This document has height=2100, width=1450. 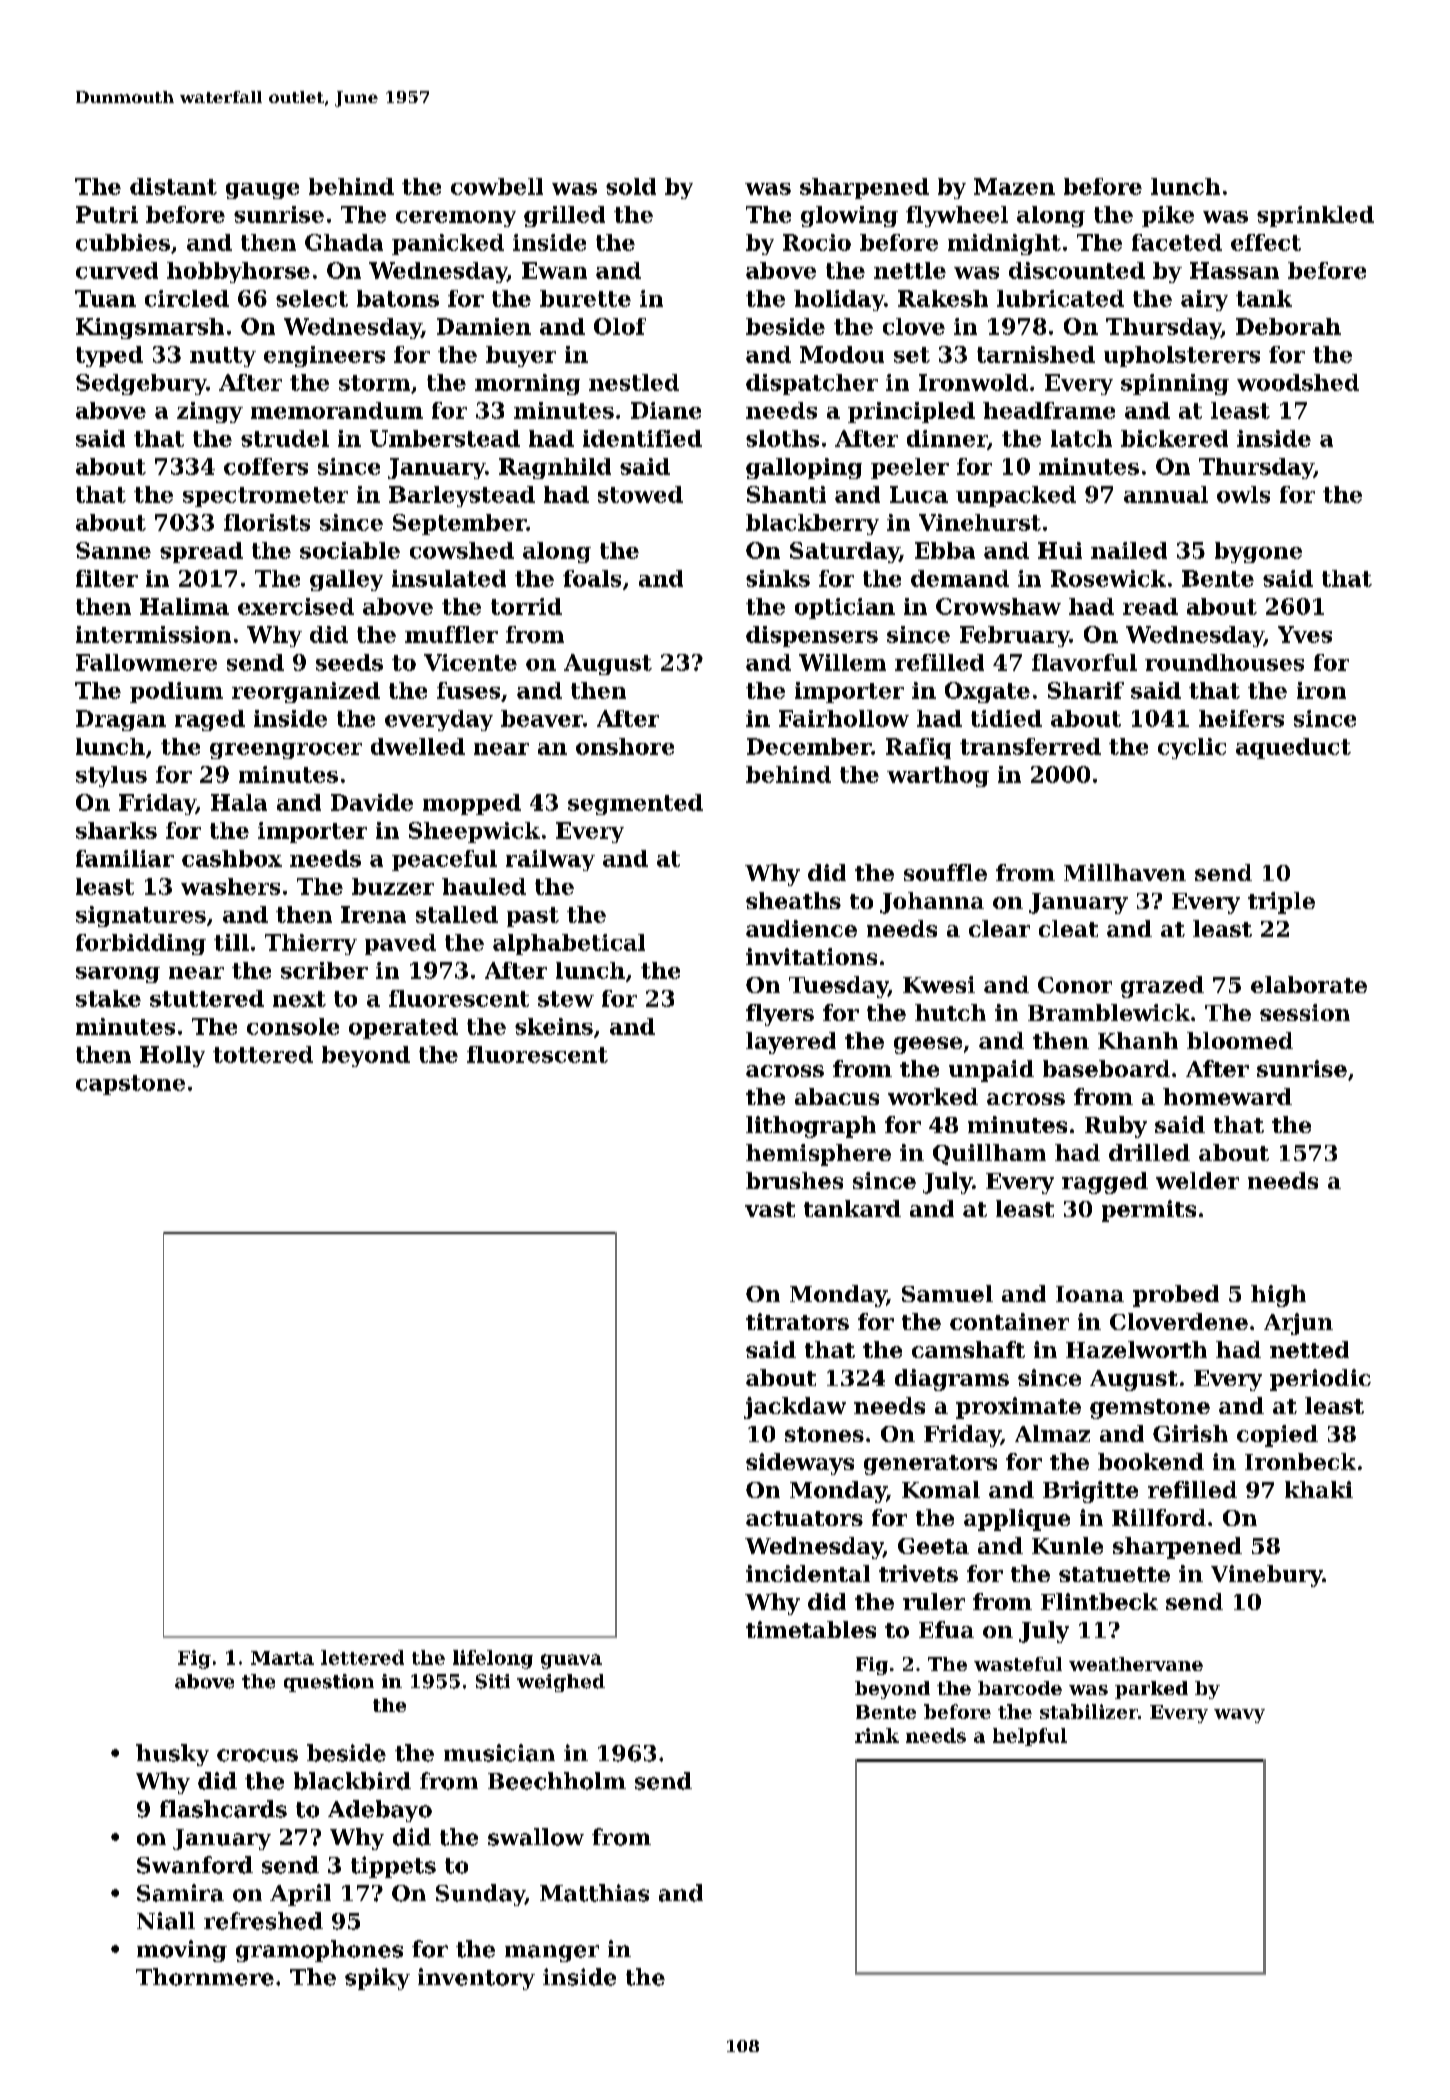 I want to click on strudel, so click(x=285, y=438).
